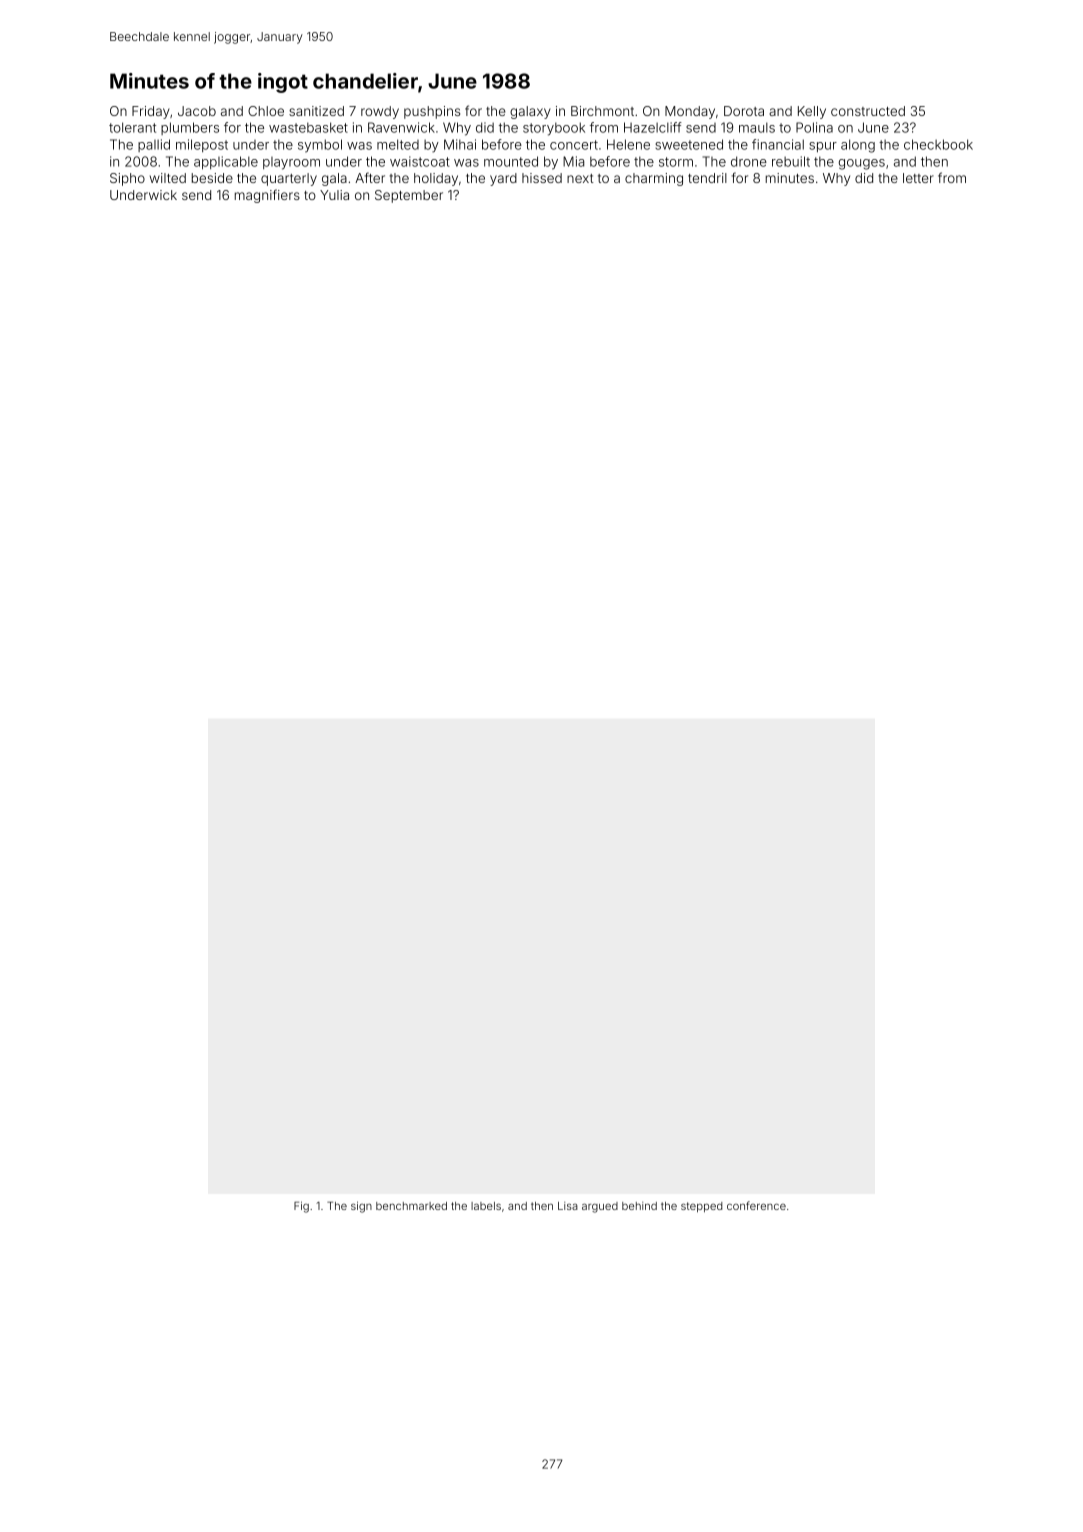 The height and width of the screenshot is (1532, 1083). What do you see at coordinates (301, 1207) in the screenshot?
I see `Fig` at bounding box center [301, 1207].
